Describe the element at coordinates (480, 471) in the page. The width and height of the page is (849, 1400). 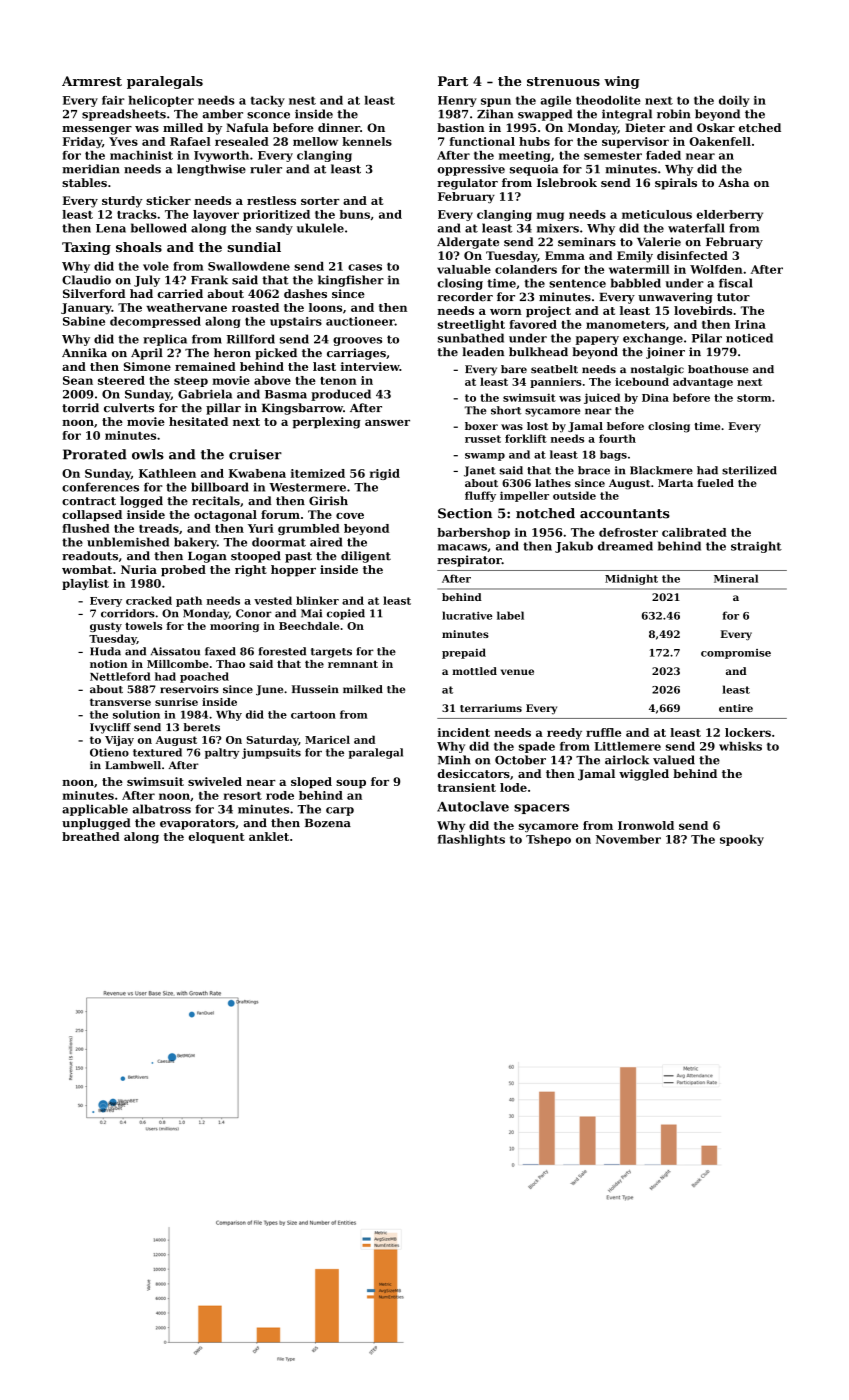
I see `Janet` at that location.
